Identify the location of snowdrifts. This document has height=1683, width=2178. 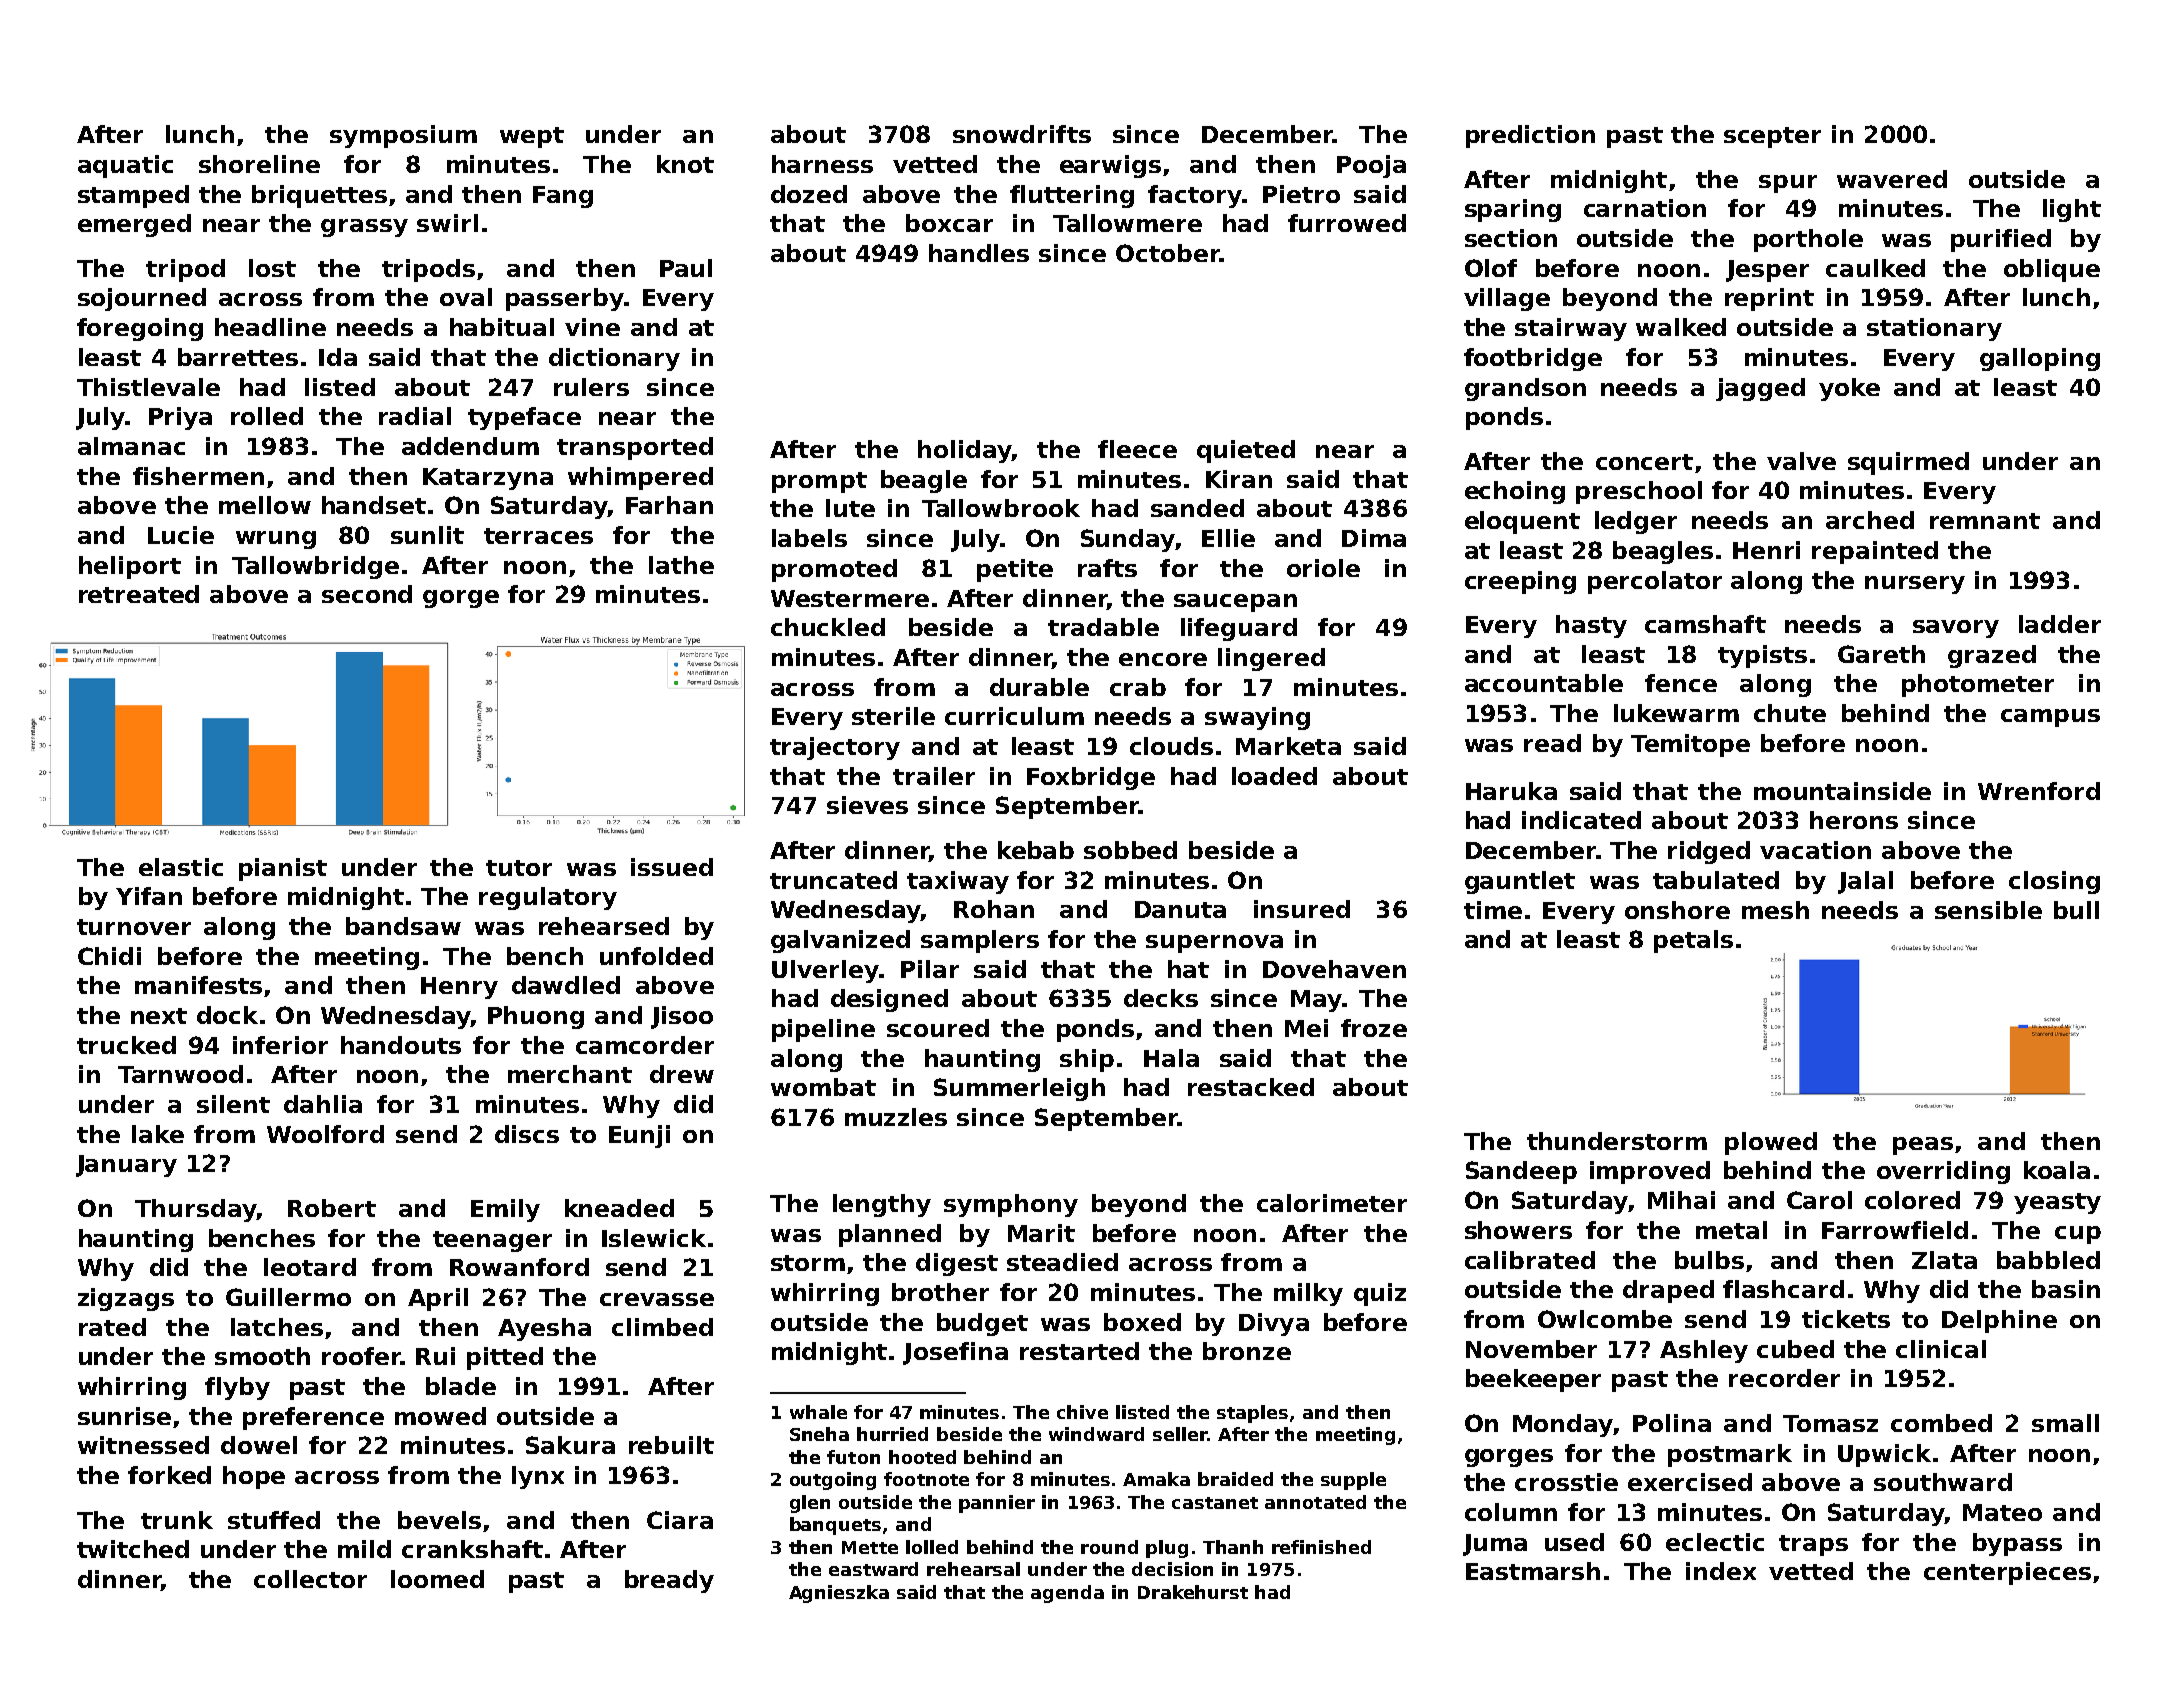
(1022, 134).
